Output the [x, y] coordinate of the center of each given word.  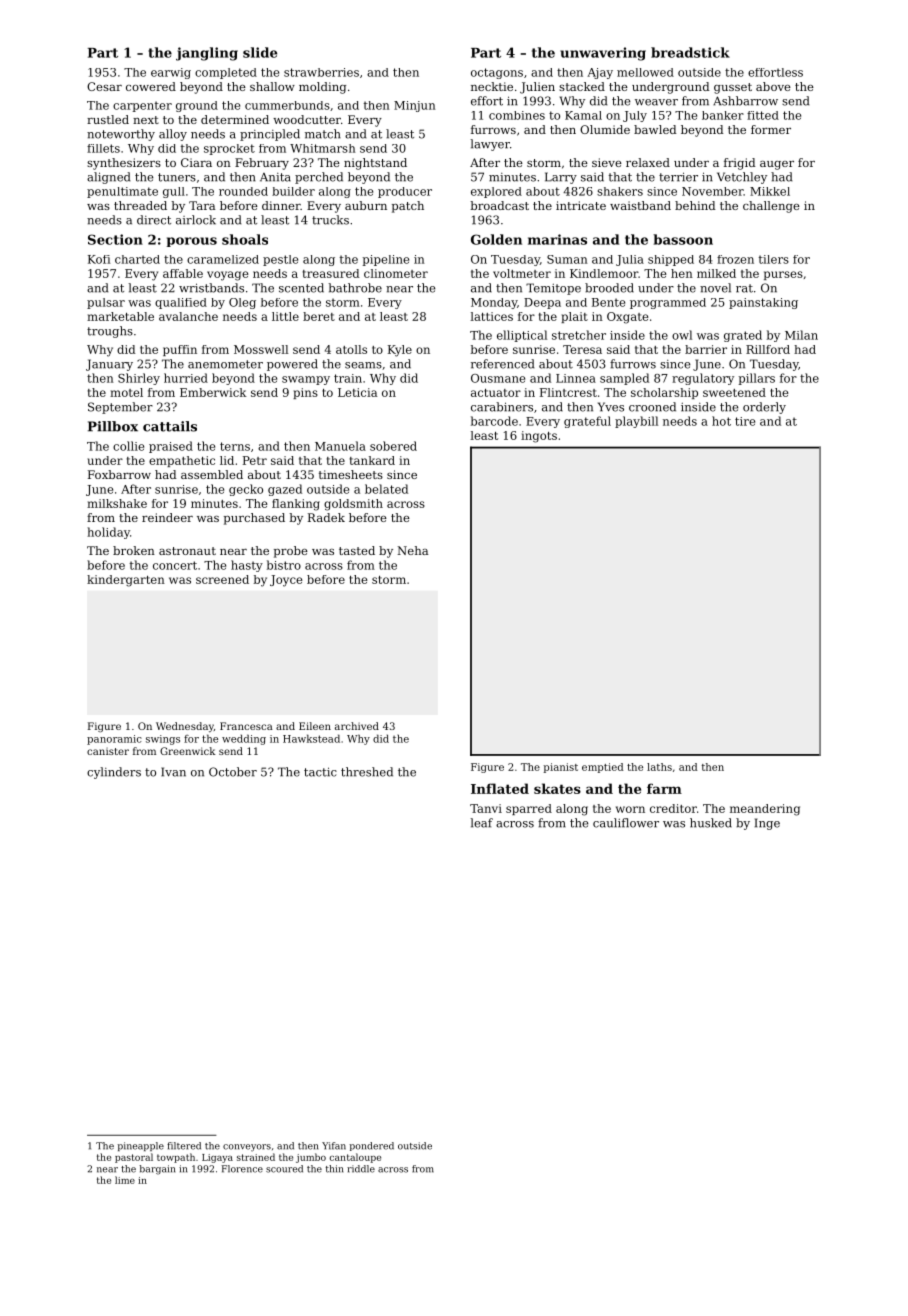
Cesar [104, 86]
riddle [361, 1169]
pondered [372, 1146]
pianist [561, 768]
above [773, 86]
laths [659, 767]
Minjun [414, 106]
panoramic [114, 740]
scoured [284, 1169]
